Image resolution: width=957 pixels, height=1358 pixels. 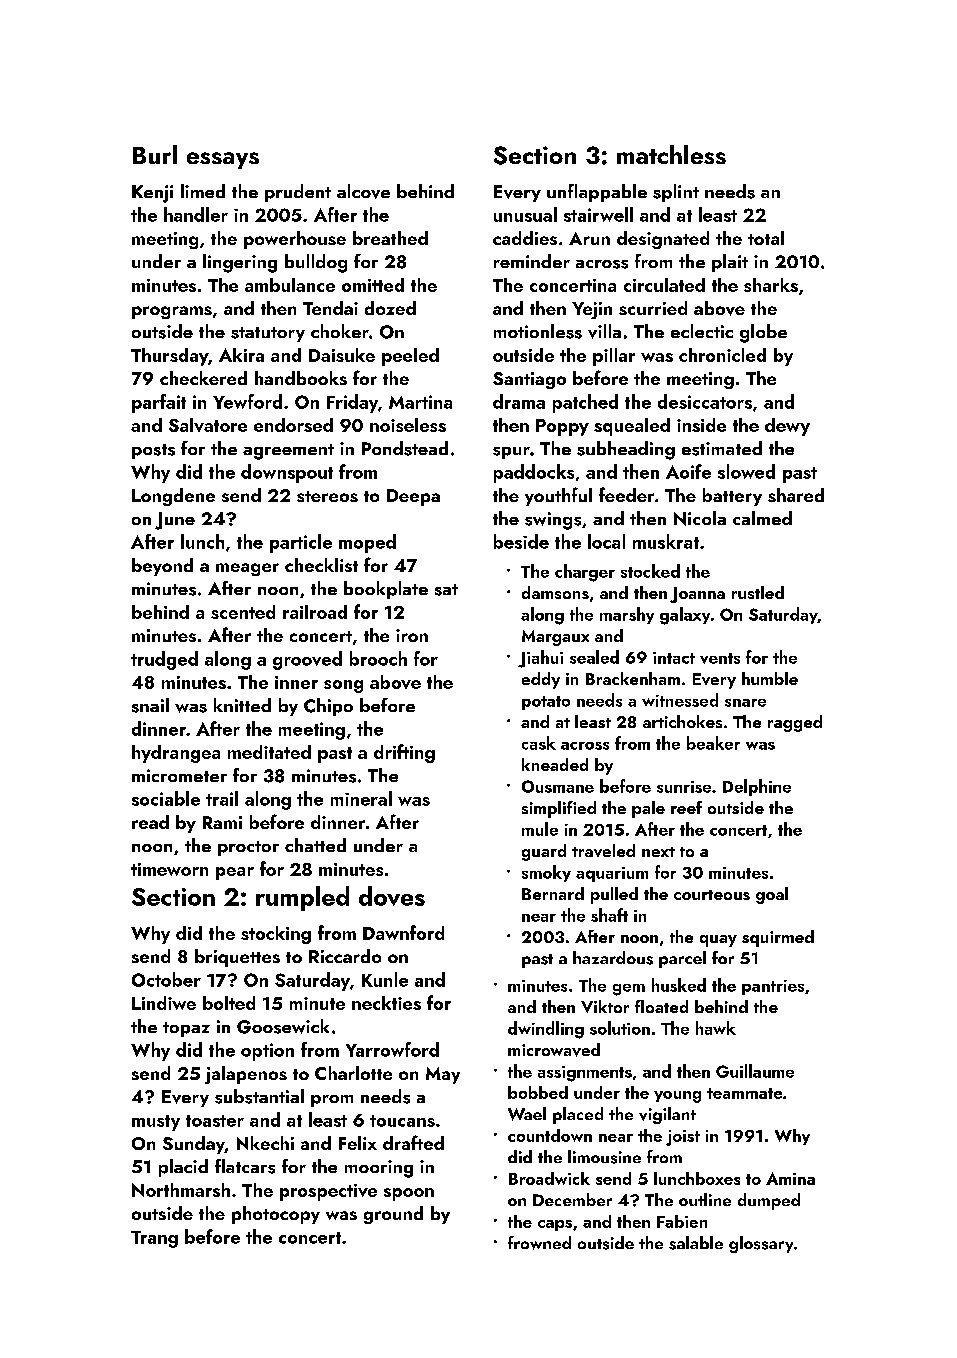 I want to click on placid, so click(x=183, y=1168).
